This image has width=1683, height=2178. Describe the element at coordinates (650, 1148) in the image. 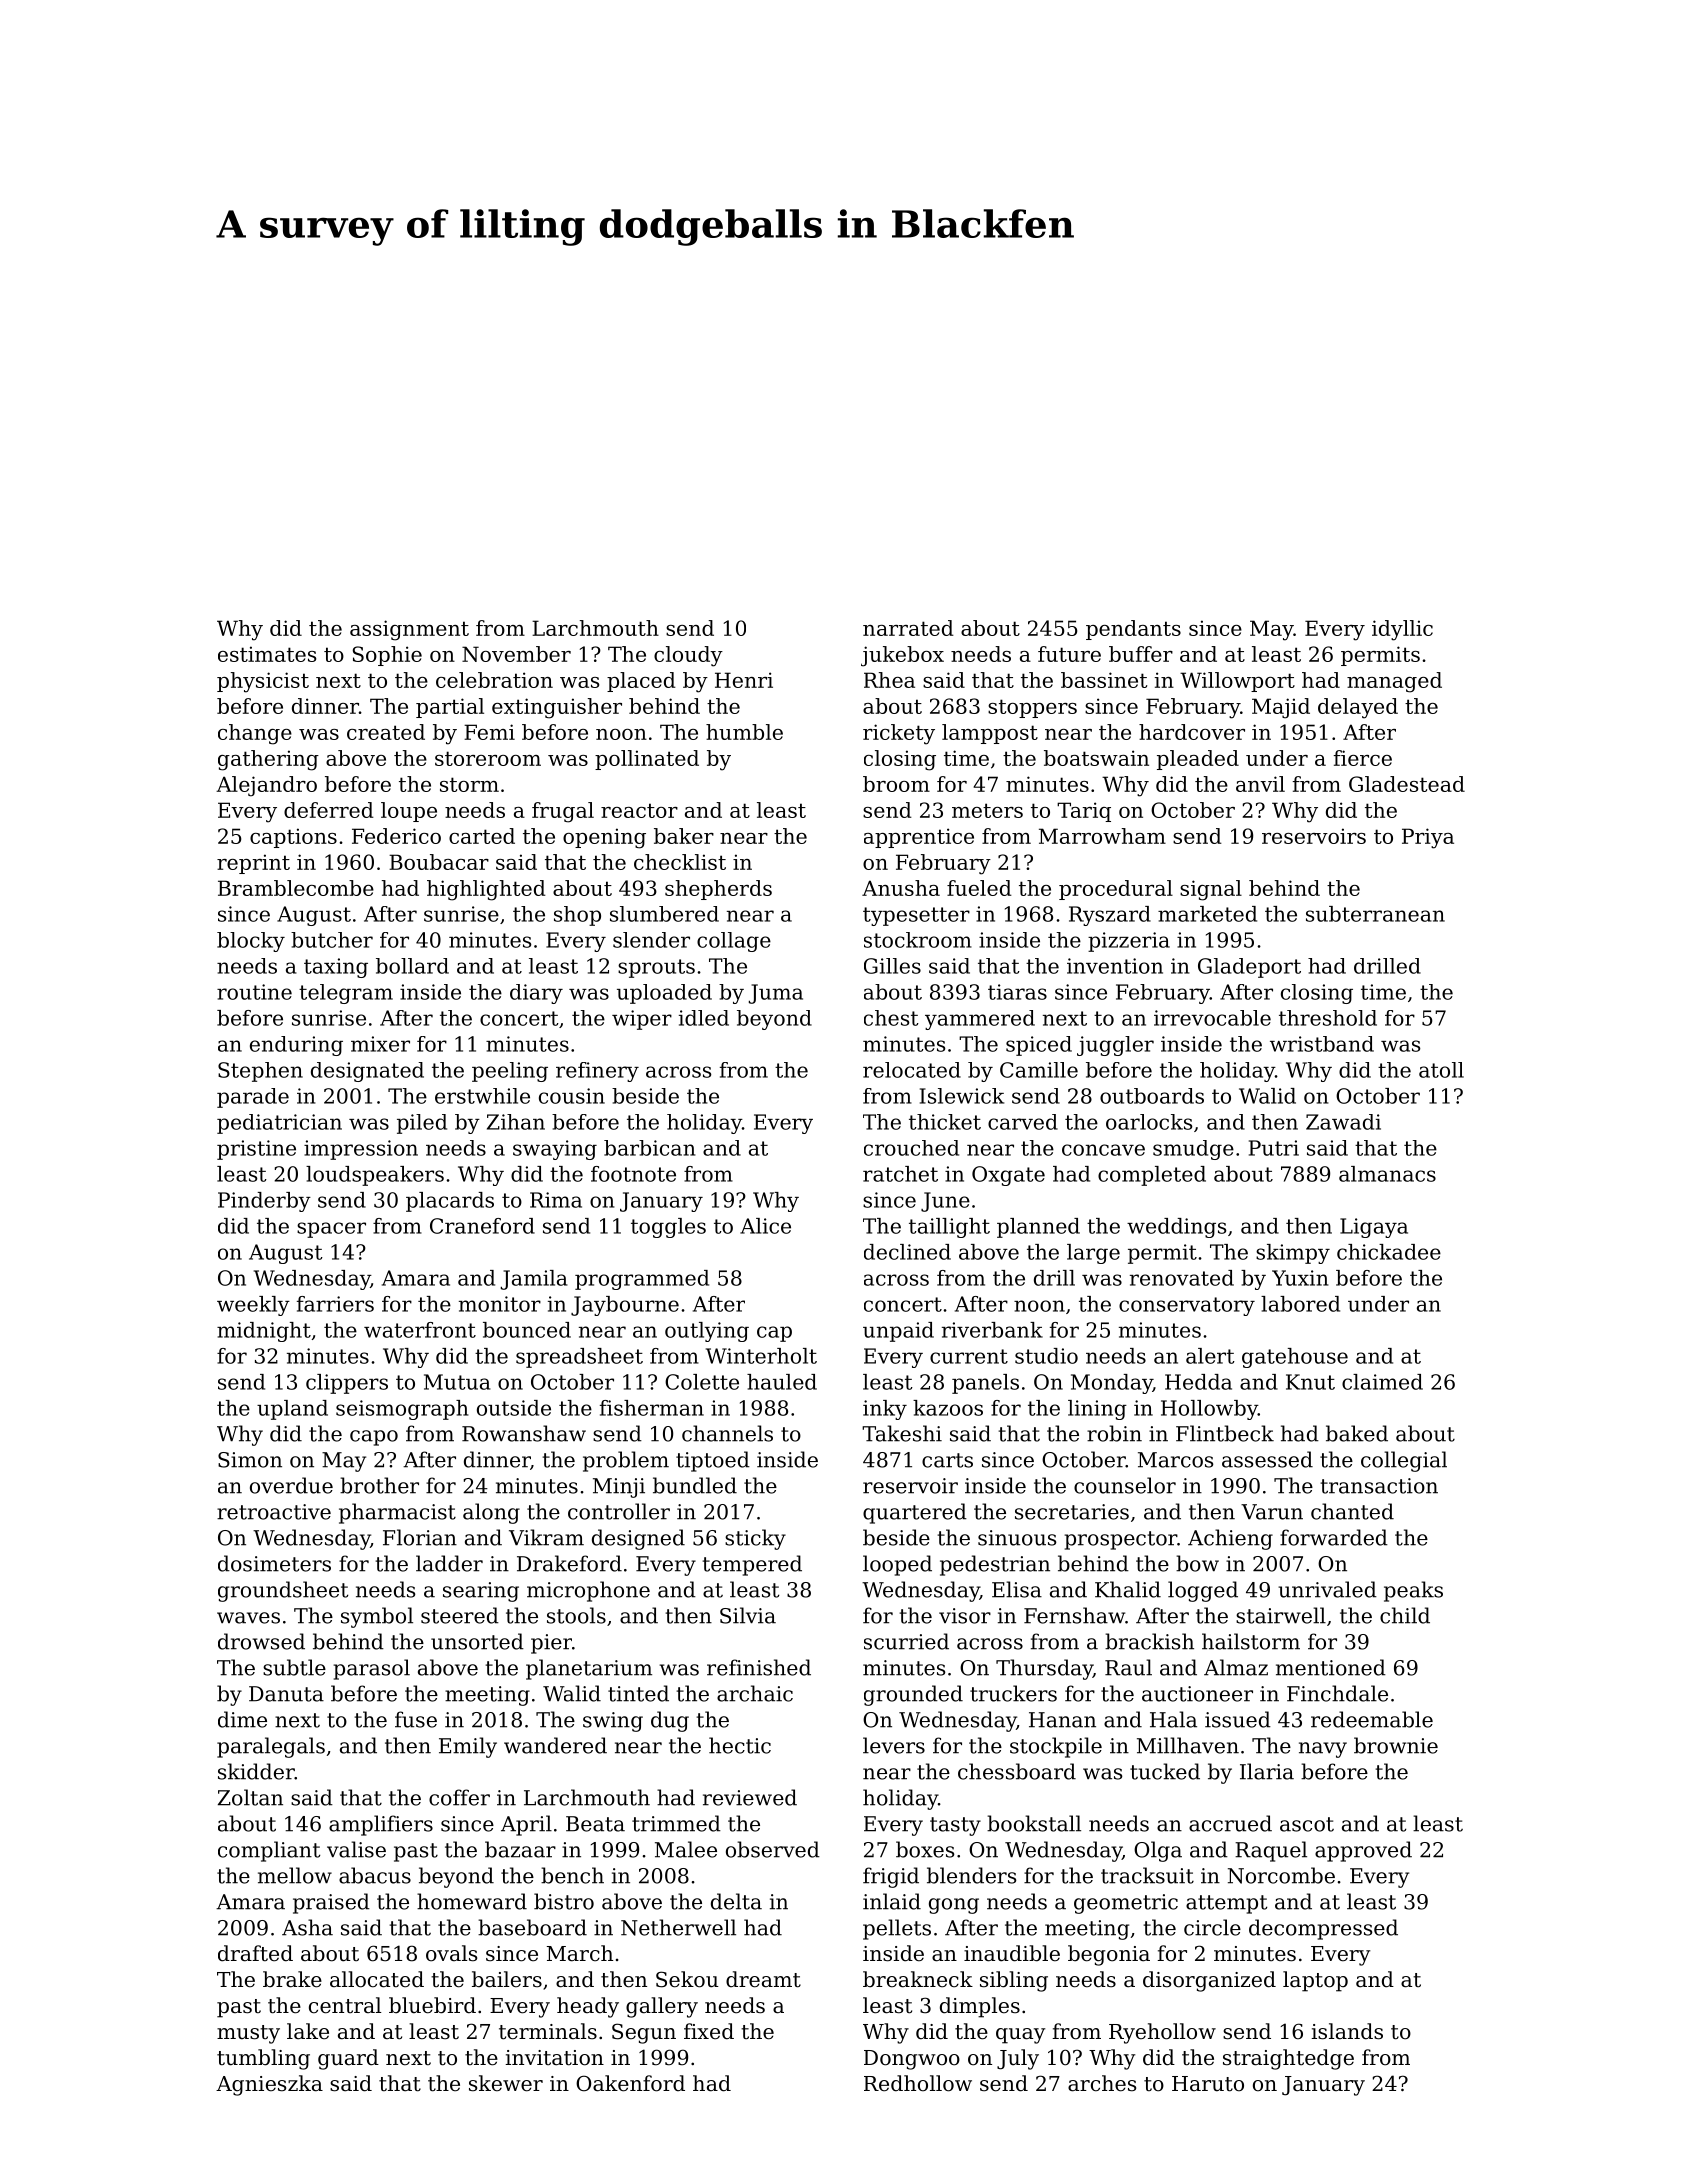

I see `barbican` at that location.
